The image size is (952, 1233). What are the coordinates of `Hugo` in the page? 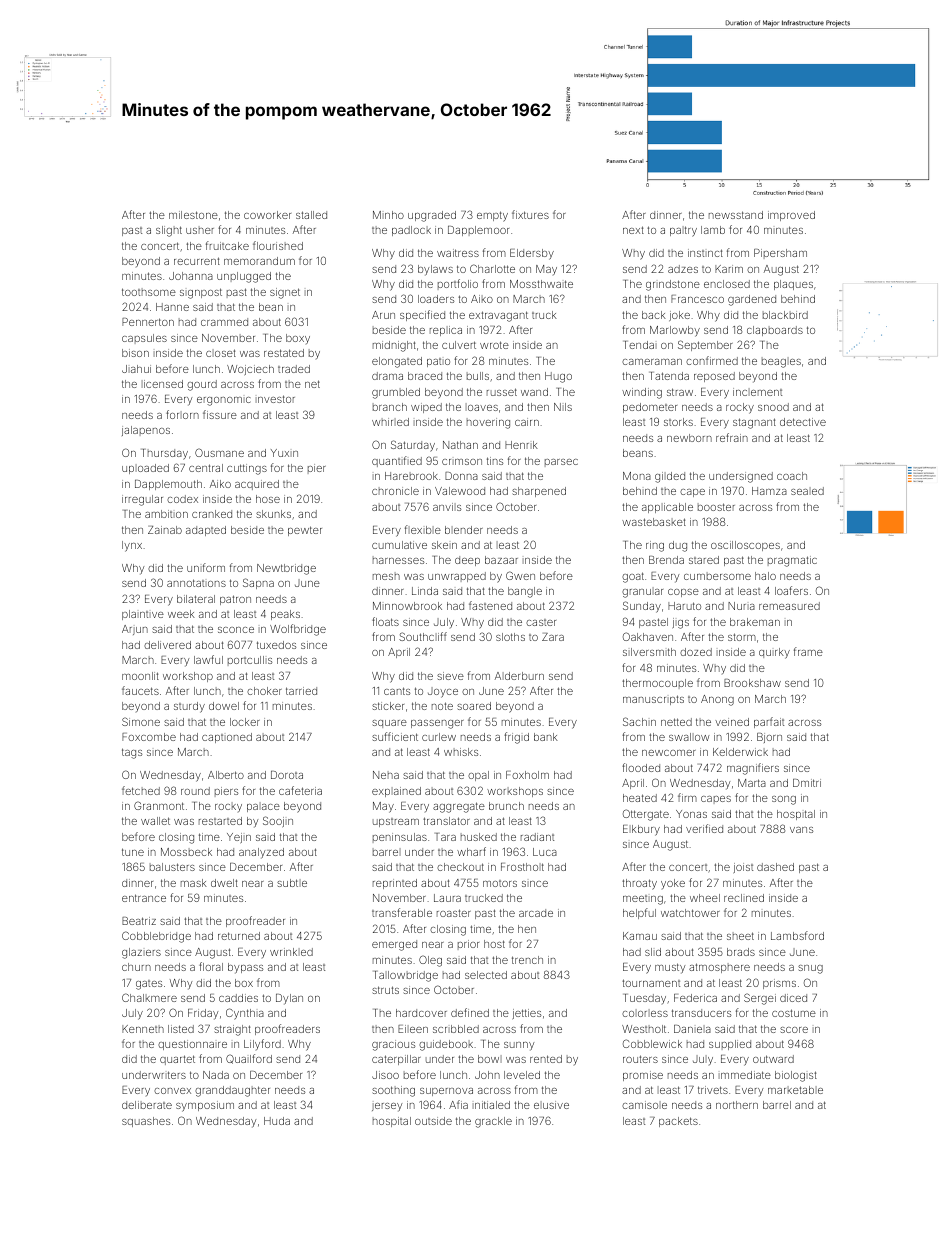 It's located at (558, 377).
